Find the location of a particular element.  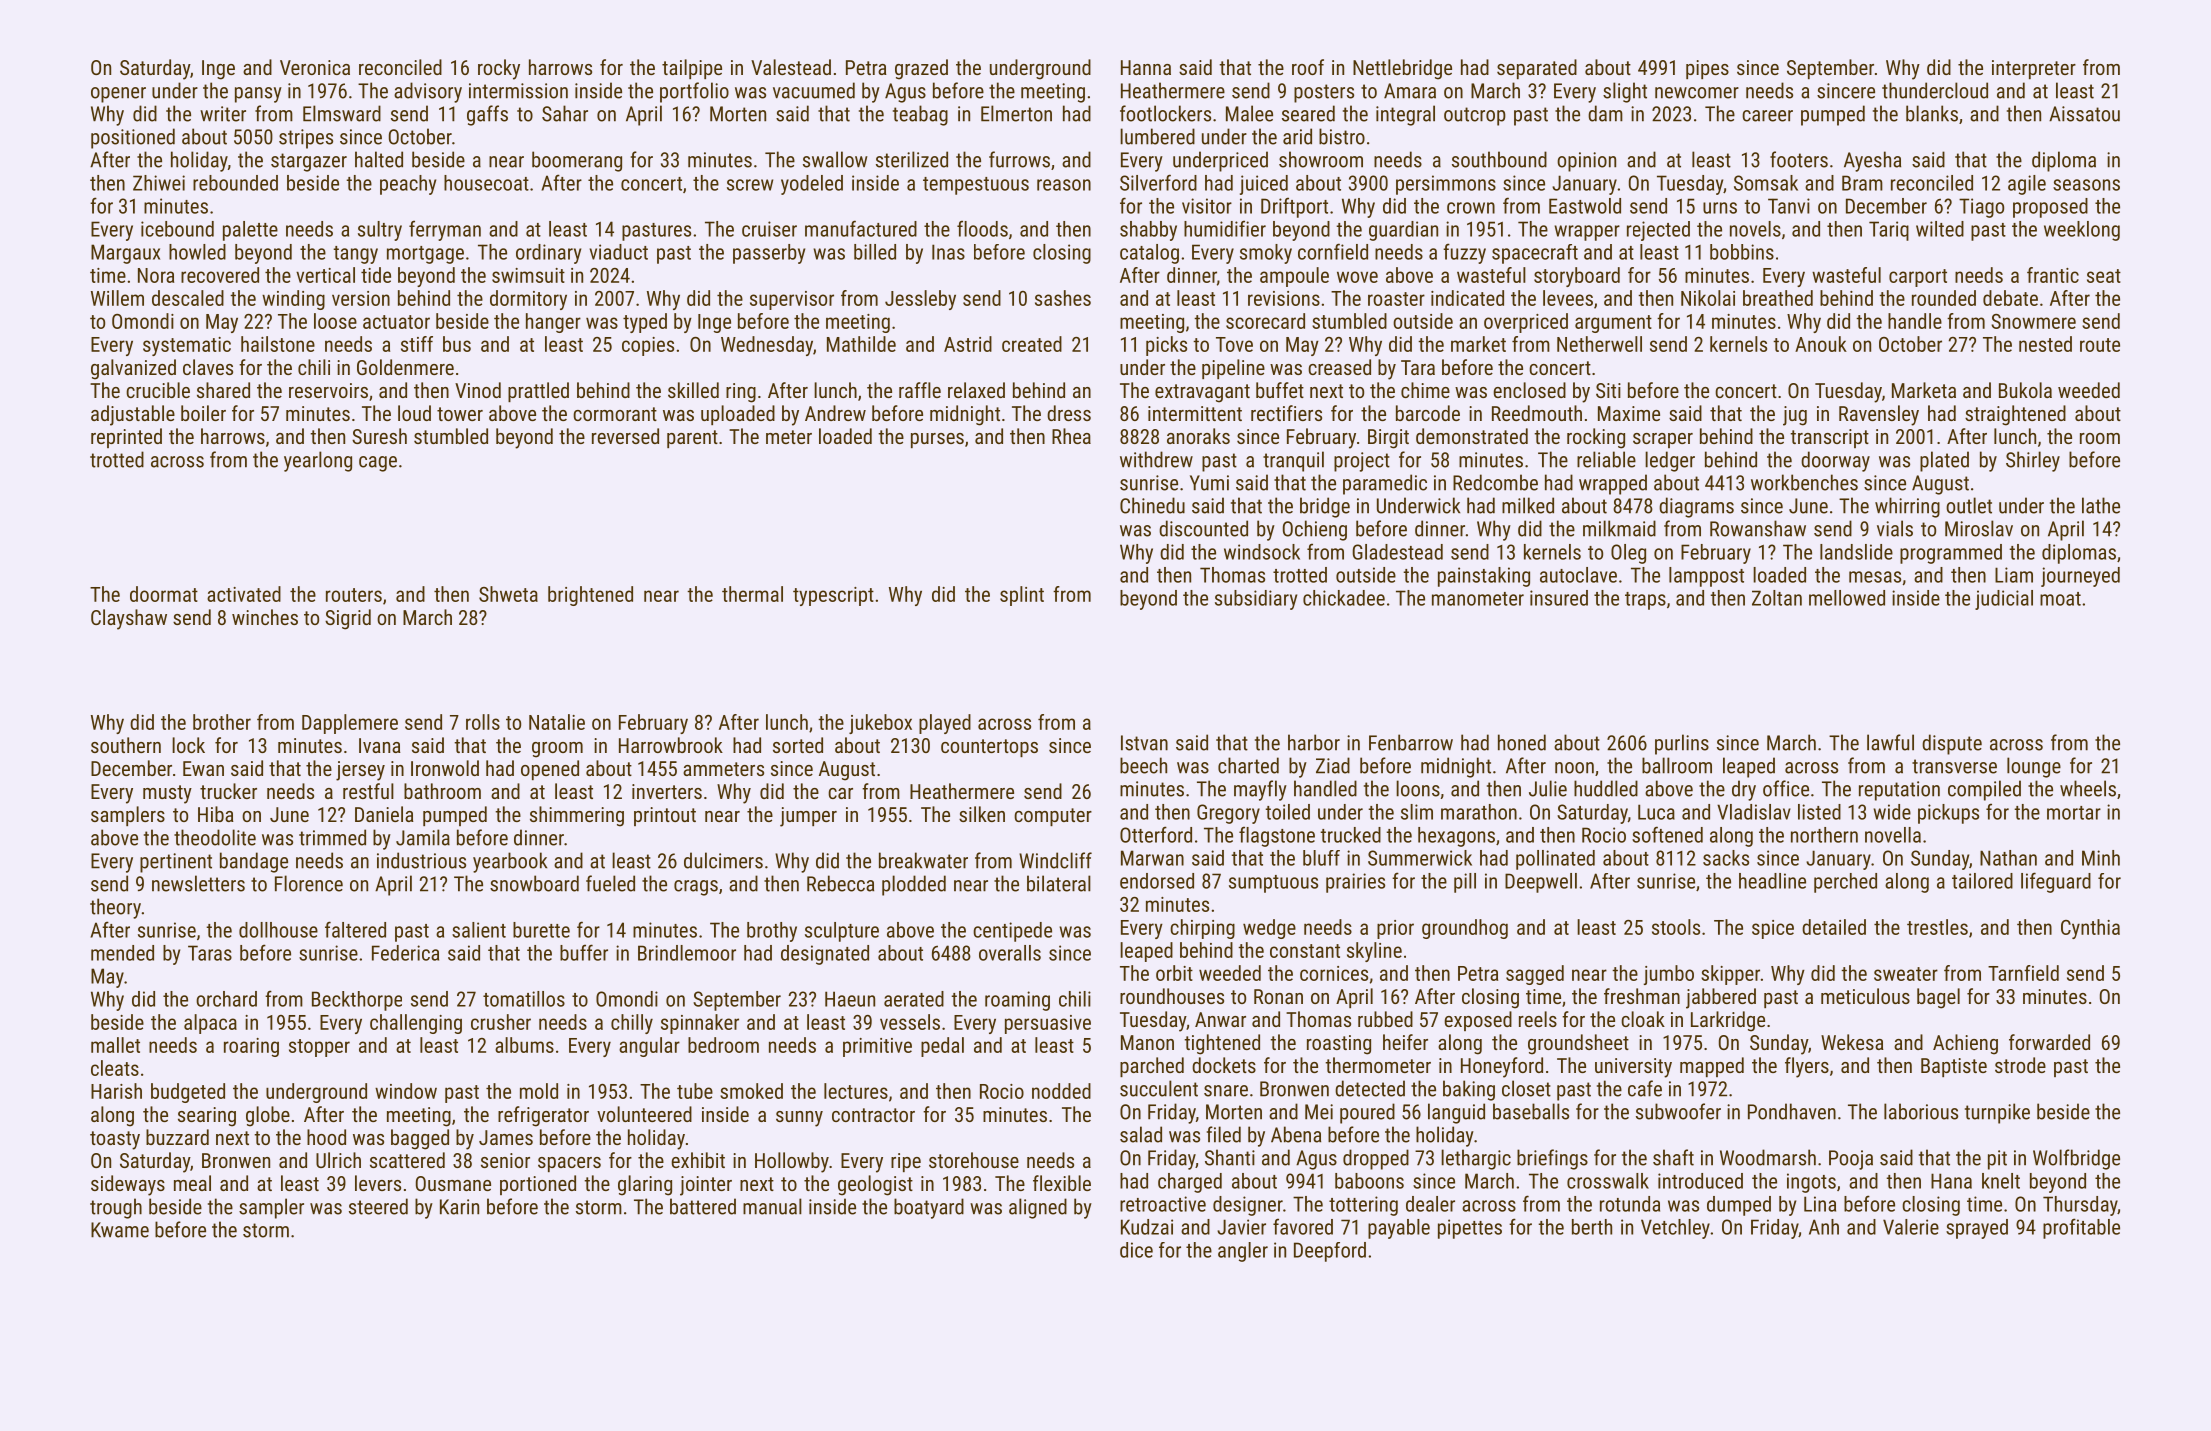

opinion is located at coordinates (1586, 162).
